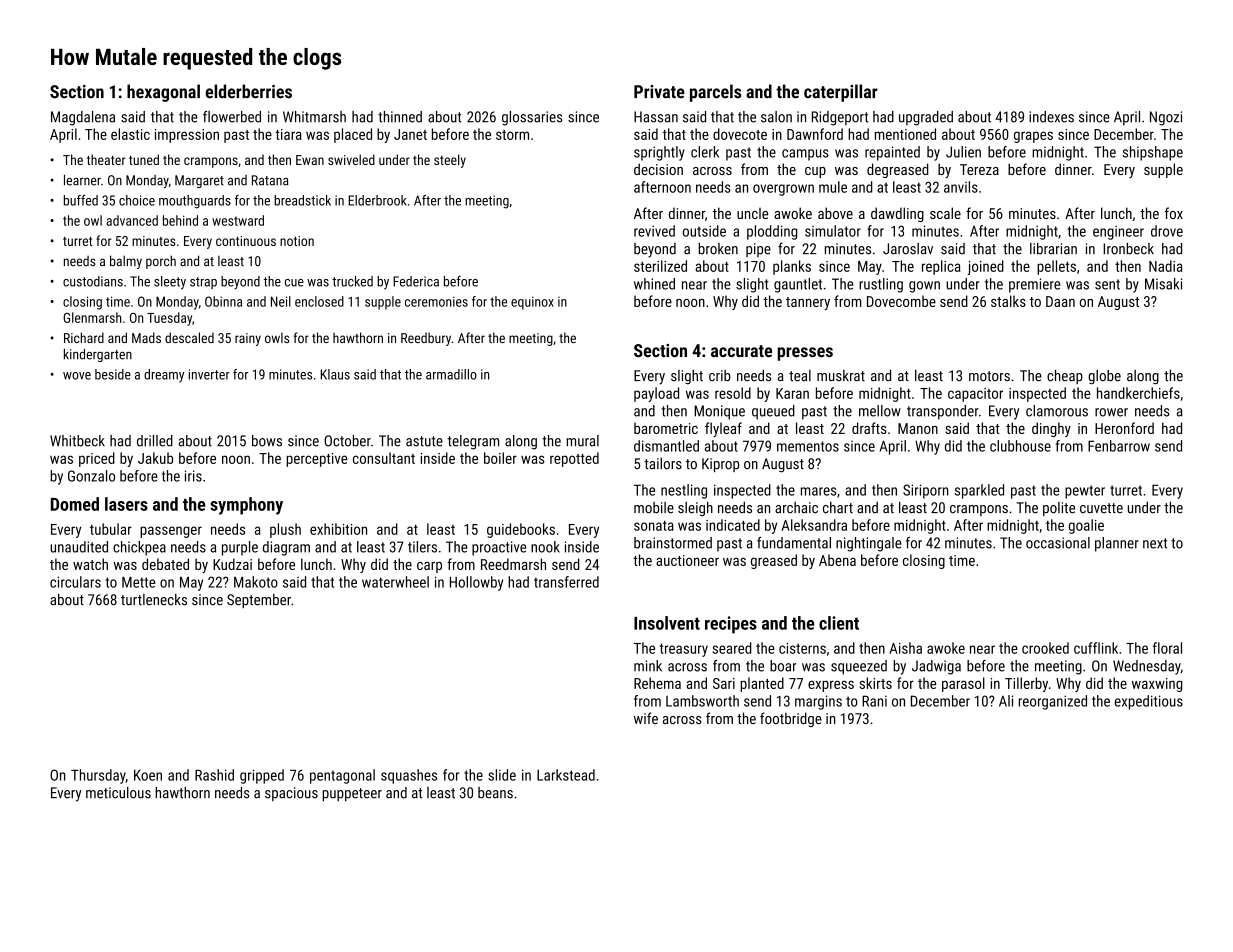 The height and width of the image is (952, 1233). What do you see at coordinates (476, 583) in the image?
I see `Hollowby` at bounding box center [476, 583].
